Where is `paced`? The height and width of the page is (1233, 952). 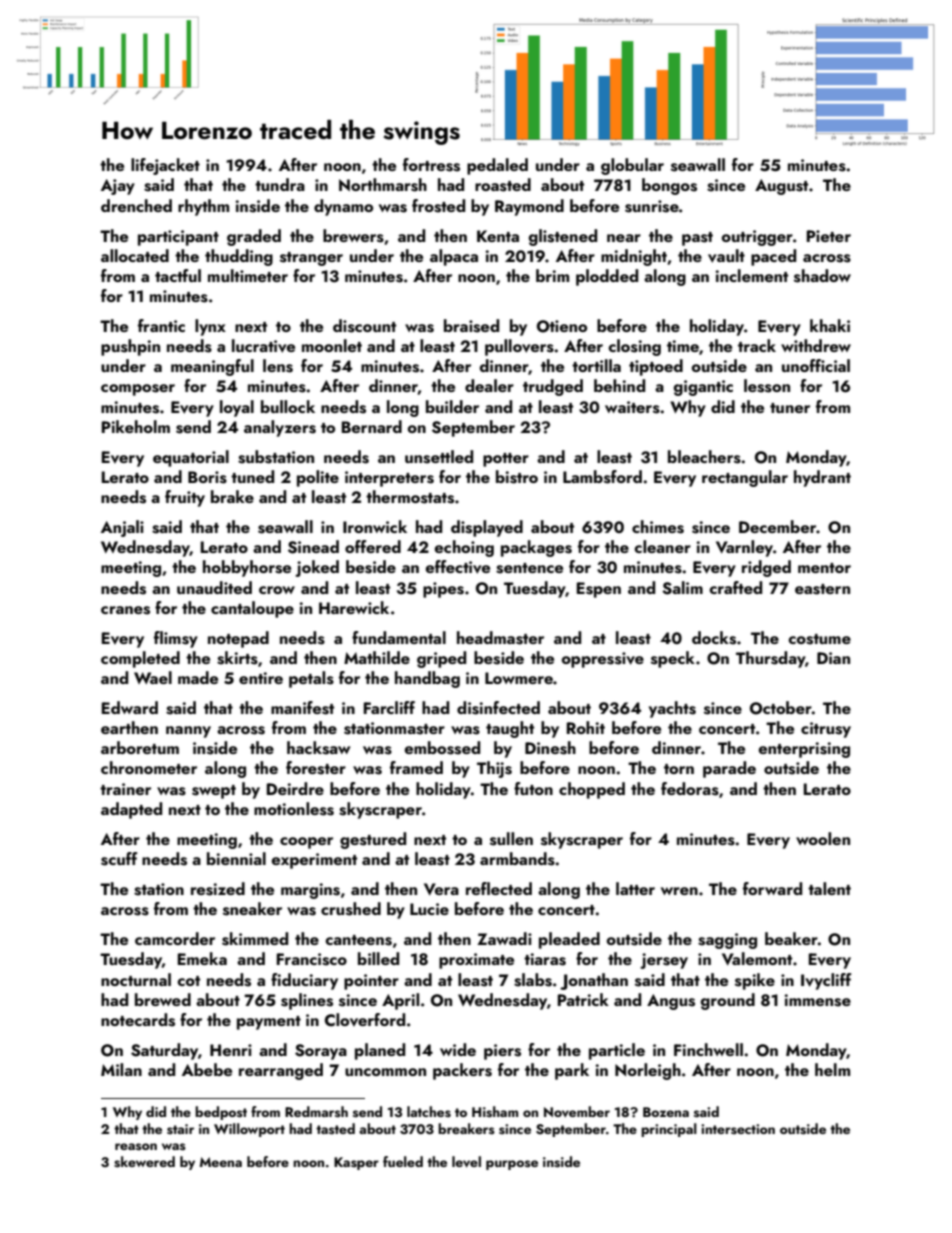
paced is located at coordinates (773, 257).
